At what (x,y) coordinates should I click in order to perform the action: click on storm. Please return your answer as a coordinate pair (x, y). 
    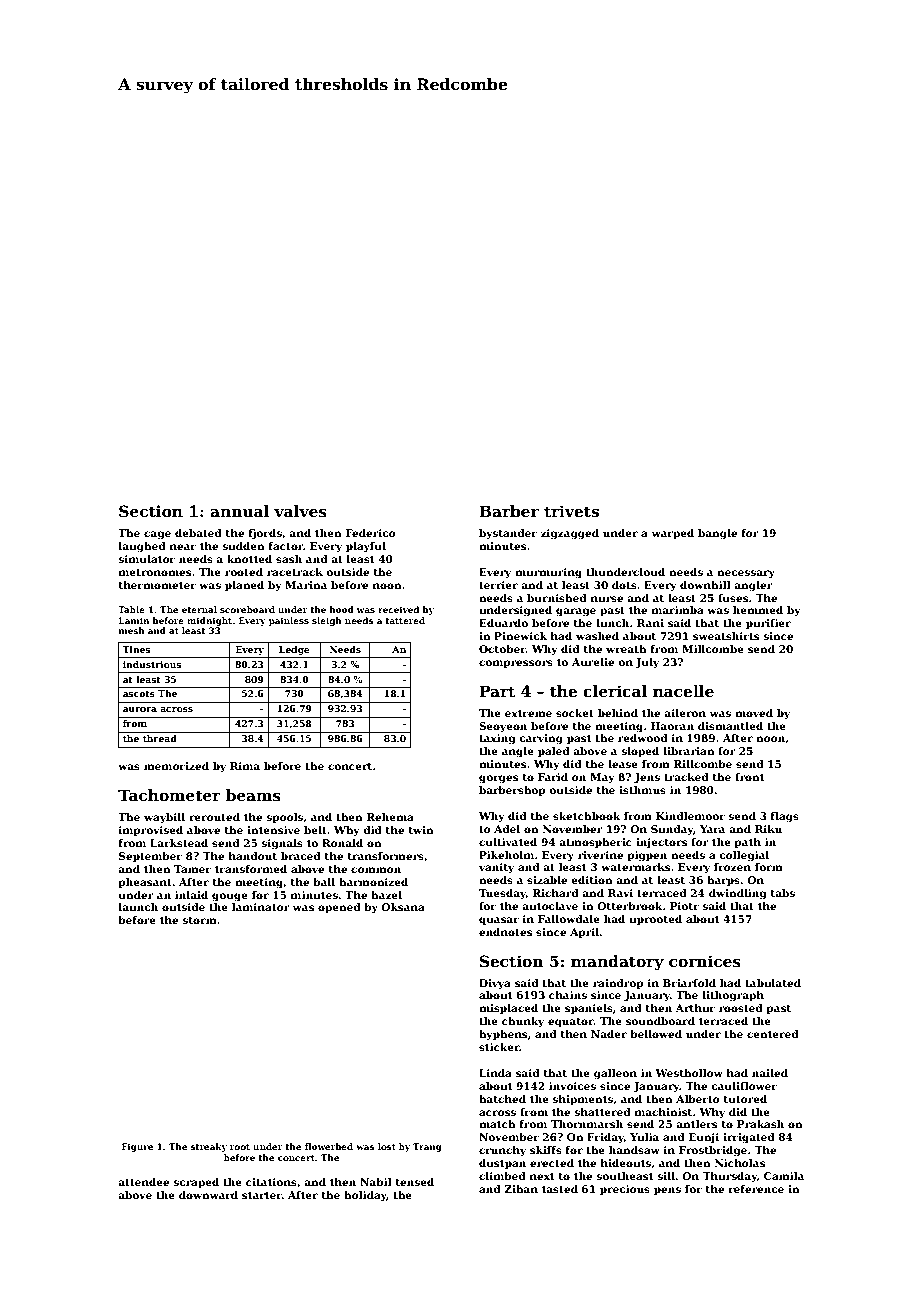
    Looking at the image, I should click on (200, 920).
